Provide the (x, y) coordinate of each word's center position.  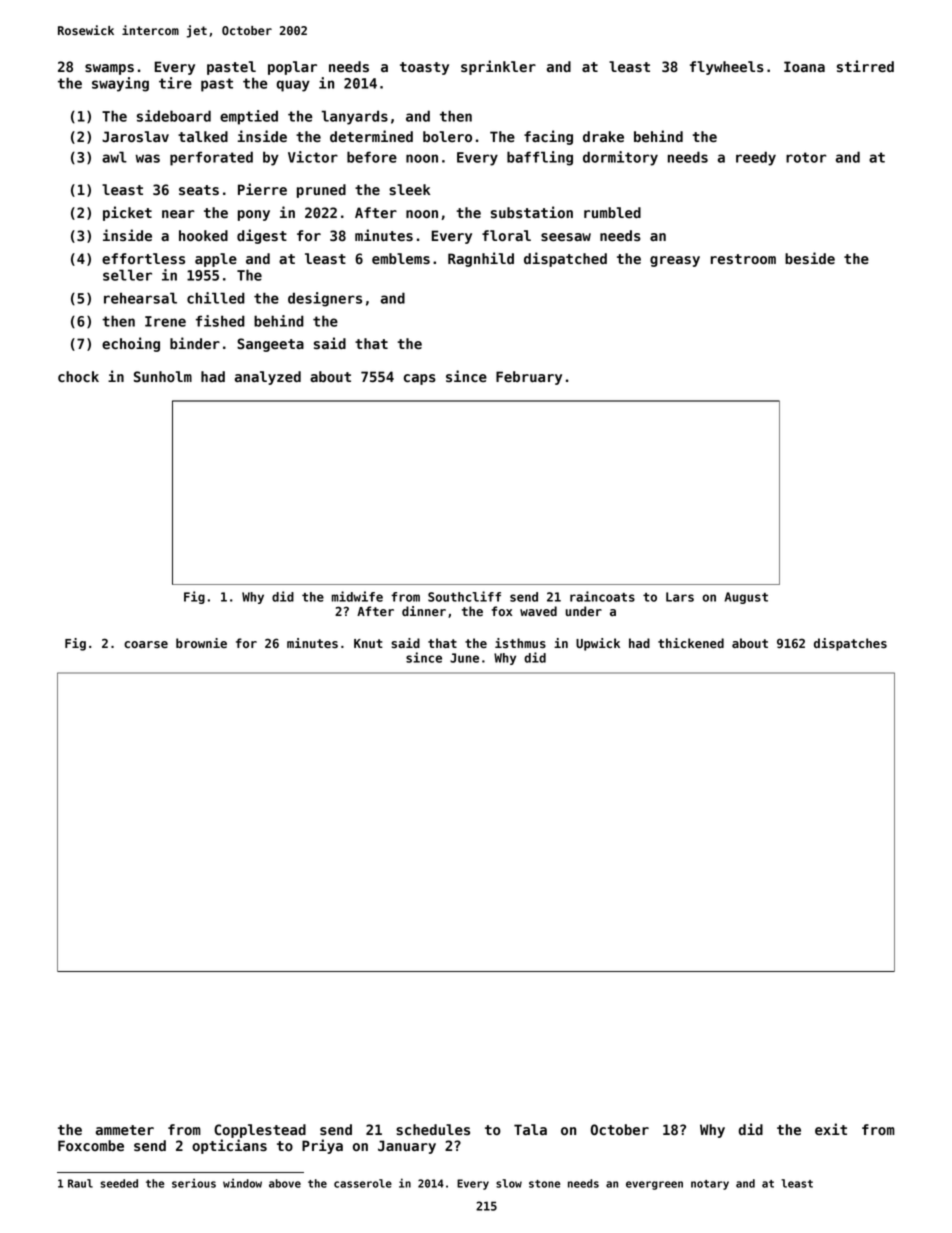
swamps (109, 69)
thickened (691, 643)
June (464, 658)
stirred (865, 66)
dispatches (850, 644)
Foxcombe (91, 1145)
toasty (424, 68)
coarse (146, 644)
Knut (368, 643)
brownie (201, 643)
